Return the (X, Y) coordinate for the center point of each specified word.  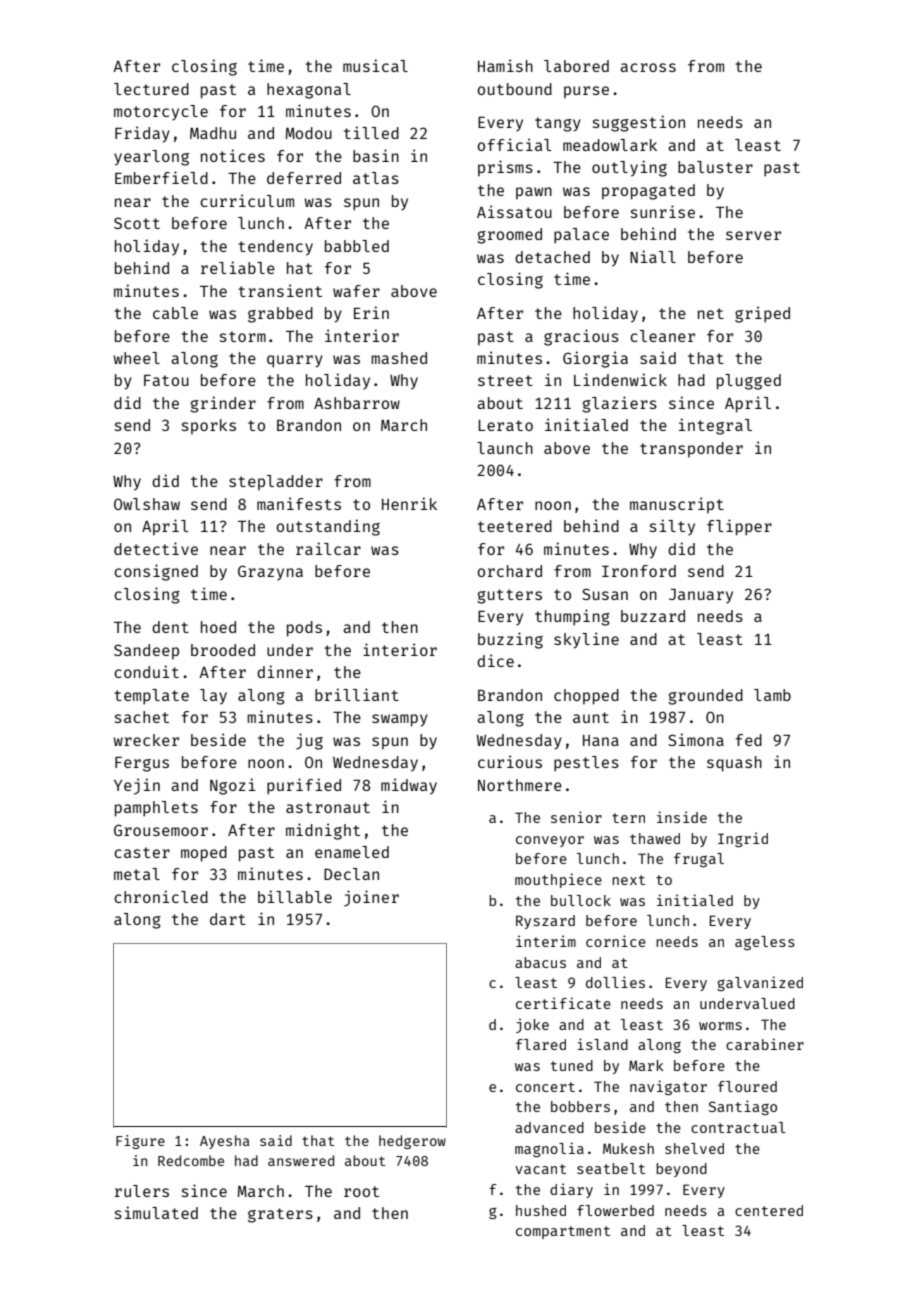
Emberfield (161, 177)
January (701, 596)
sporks (209, 427)
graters (280, 1215)
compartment (563, 1232)
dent (170, 627)
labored (576, 66)
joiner (371, 898)
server (753, 235)
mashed (399, 358)
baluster (715, 167)
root (361, 1191)
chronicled (161, 896)
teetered (515, 526)
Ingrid (743, 839)
